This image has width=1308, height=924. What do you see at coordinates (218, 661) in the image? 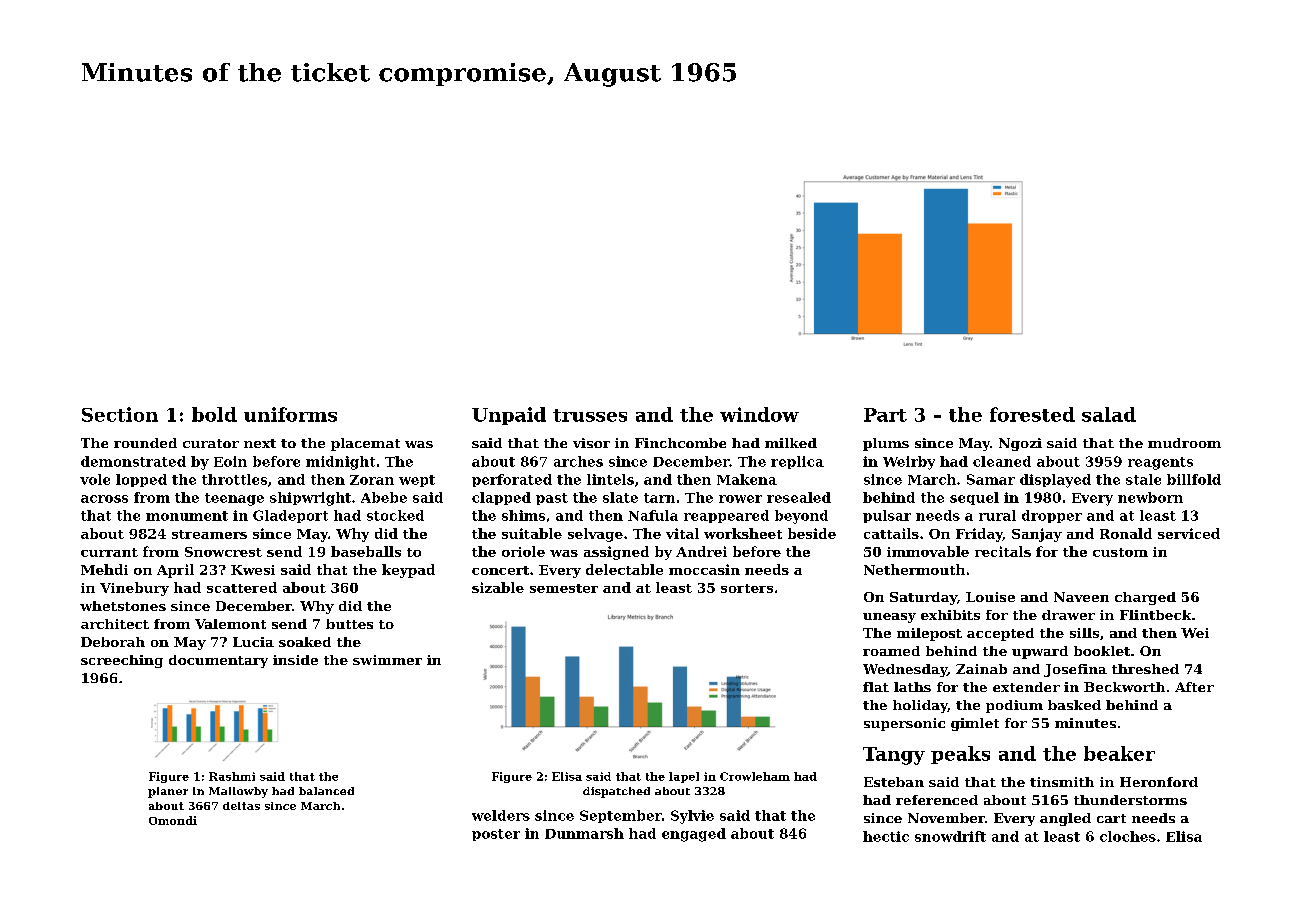
I see `documentary` at bounding box center [218, 661].
